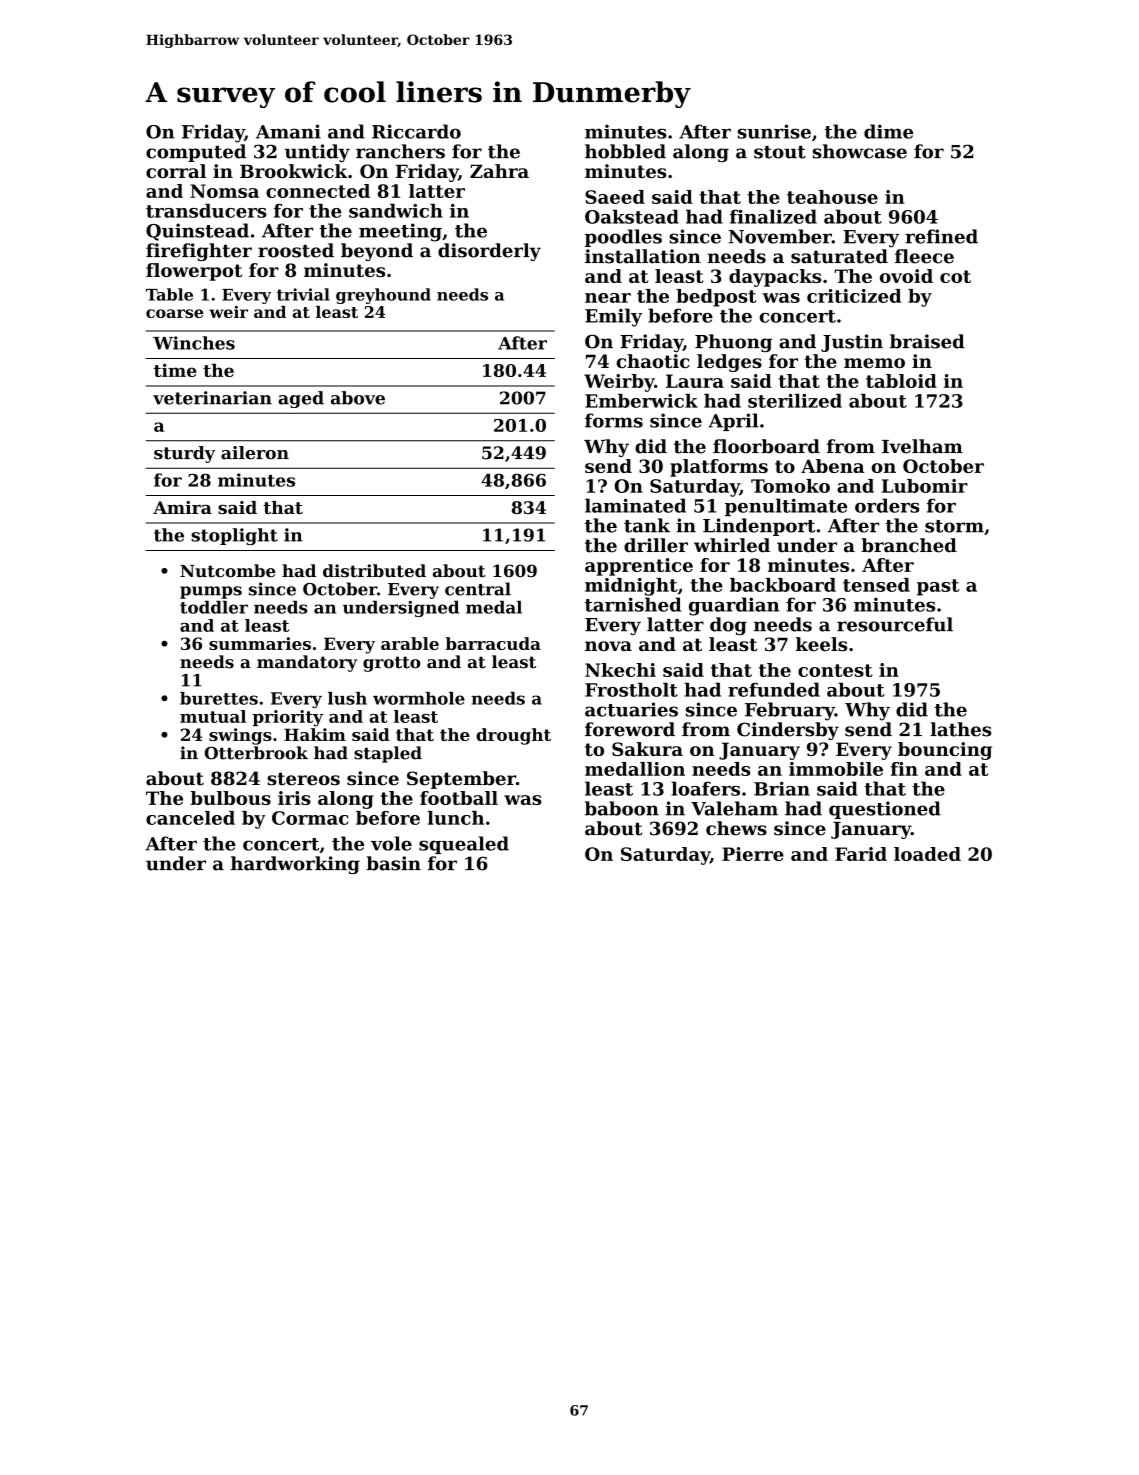 The image size is (1139, 1475). What do you see at coordinates (464, 845) in the page?
I see `squealed` at bounding box center [464, 845].
